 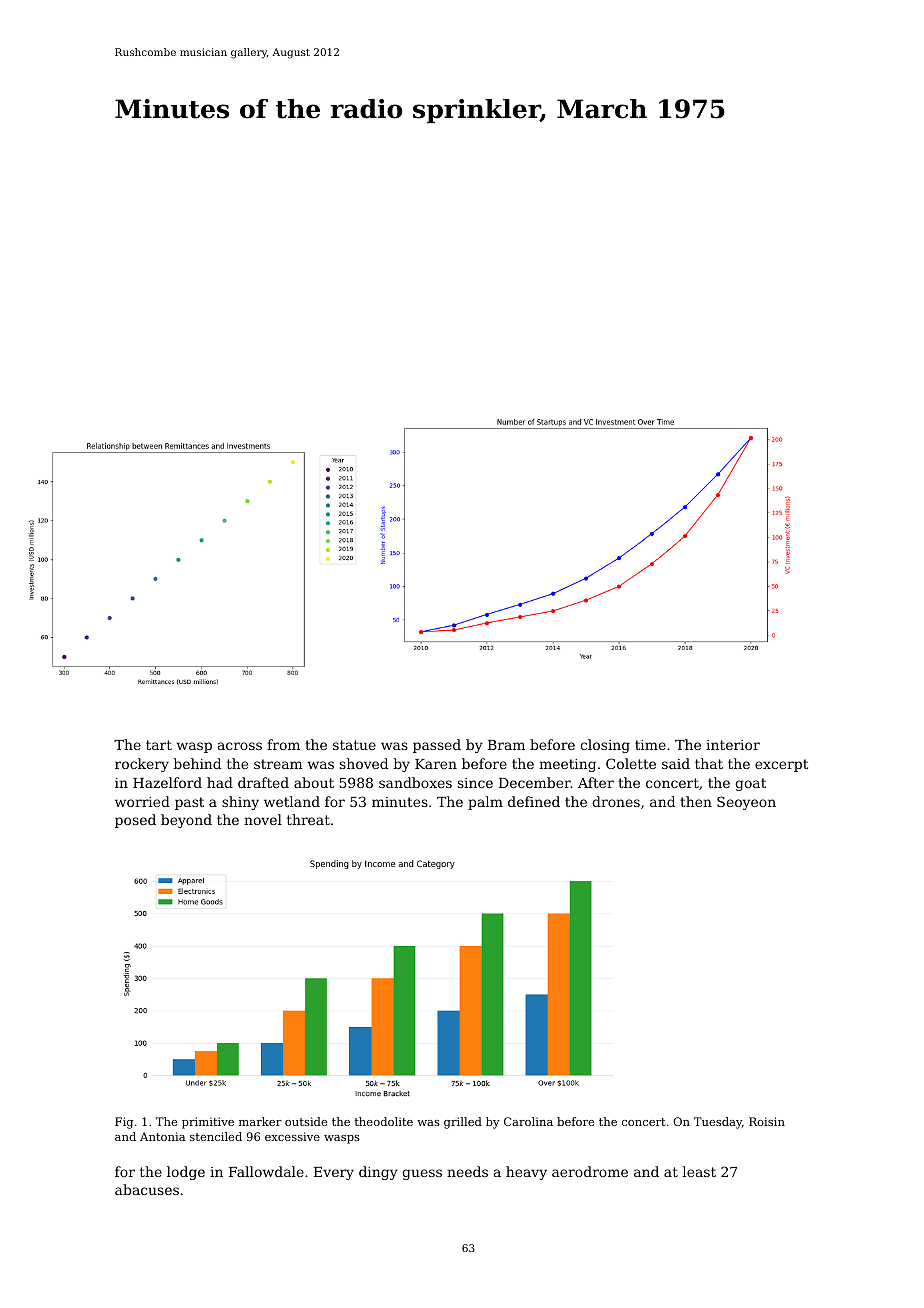 I want to click on threat, so click(x=308, y=819).
